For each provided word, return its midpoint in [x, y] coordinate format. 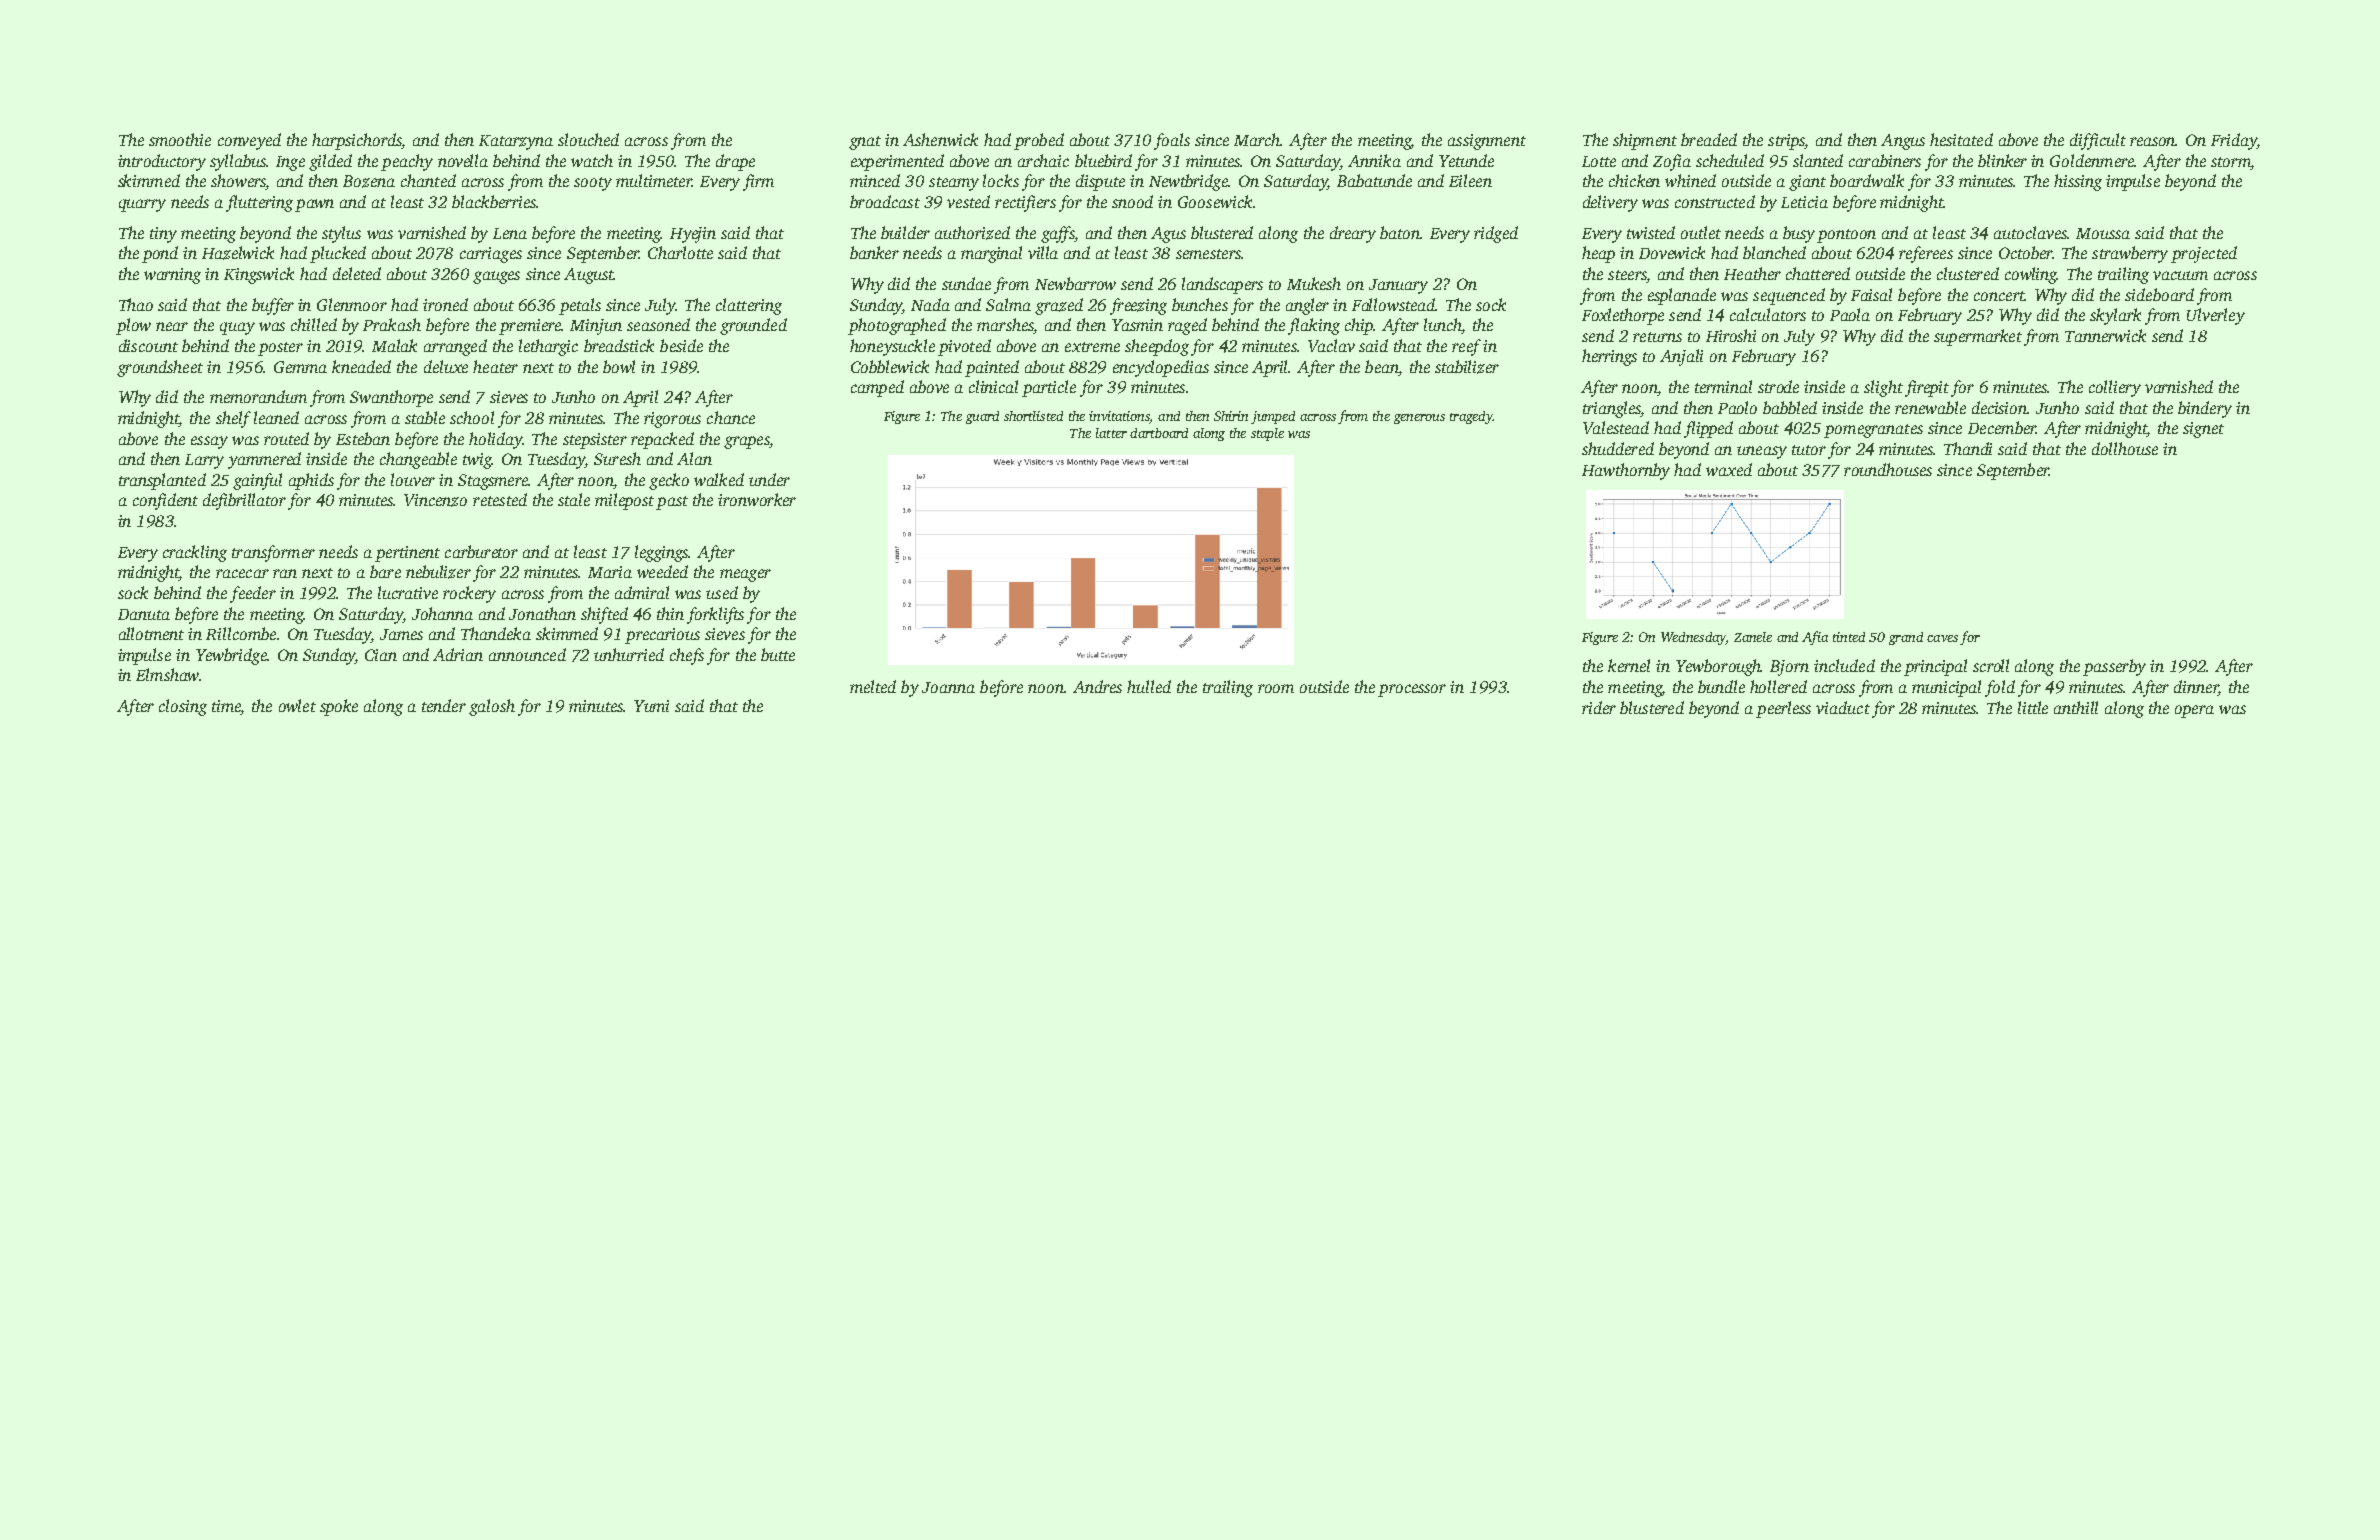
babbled [1790, 407]
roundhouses [1888, 469]
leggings [662, 553]
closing [183, 707]
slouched [588, 139]
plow [133, 326]
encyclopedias [1161, 368]
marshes [1005, 326]
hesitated [1961, 139]
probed [1039, 141]
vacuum [2180, 275]
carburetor [481, 551]
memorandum [258, 396]
